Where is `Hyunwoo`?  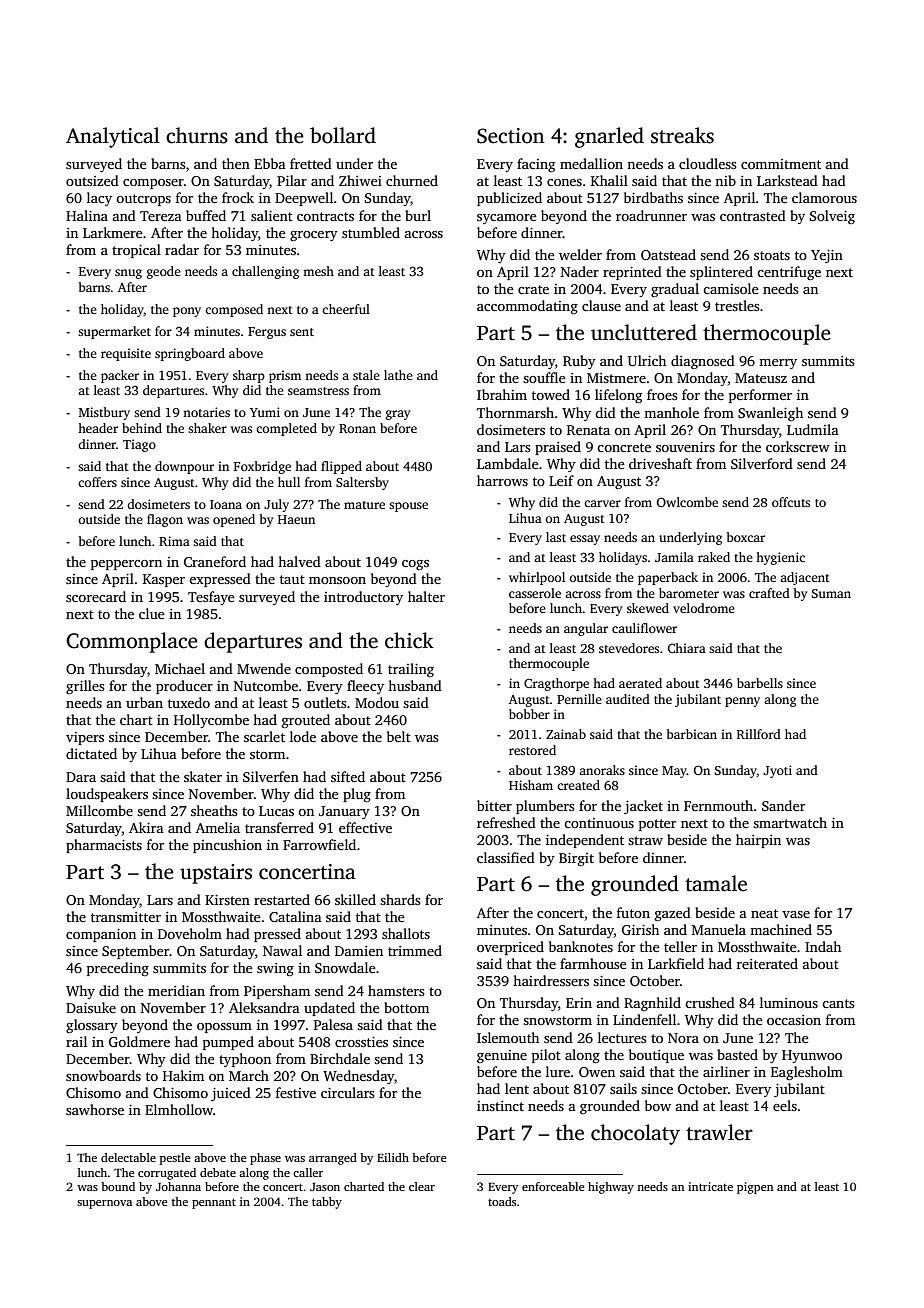
Hyunwoo is located at coordinates (812, 1056).
